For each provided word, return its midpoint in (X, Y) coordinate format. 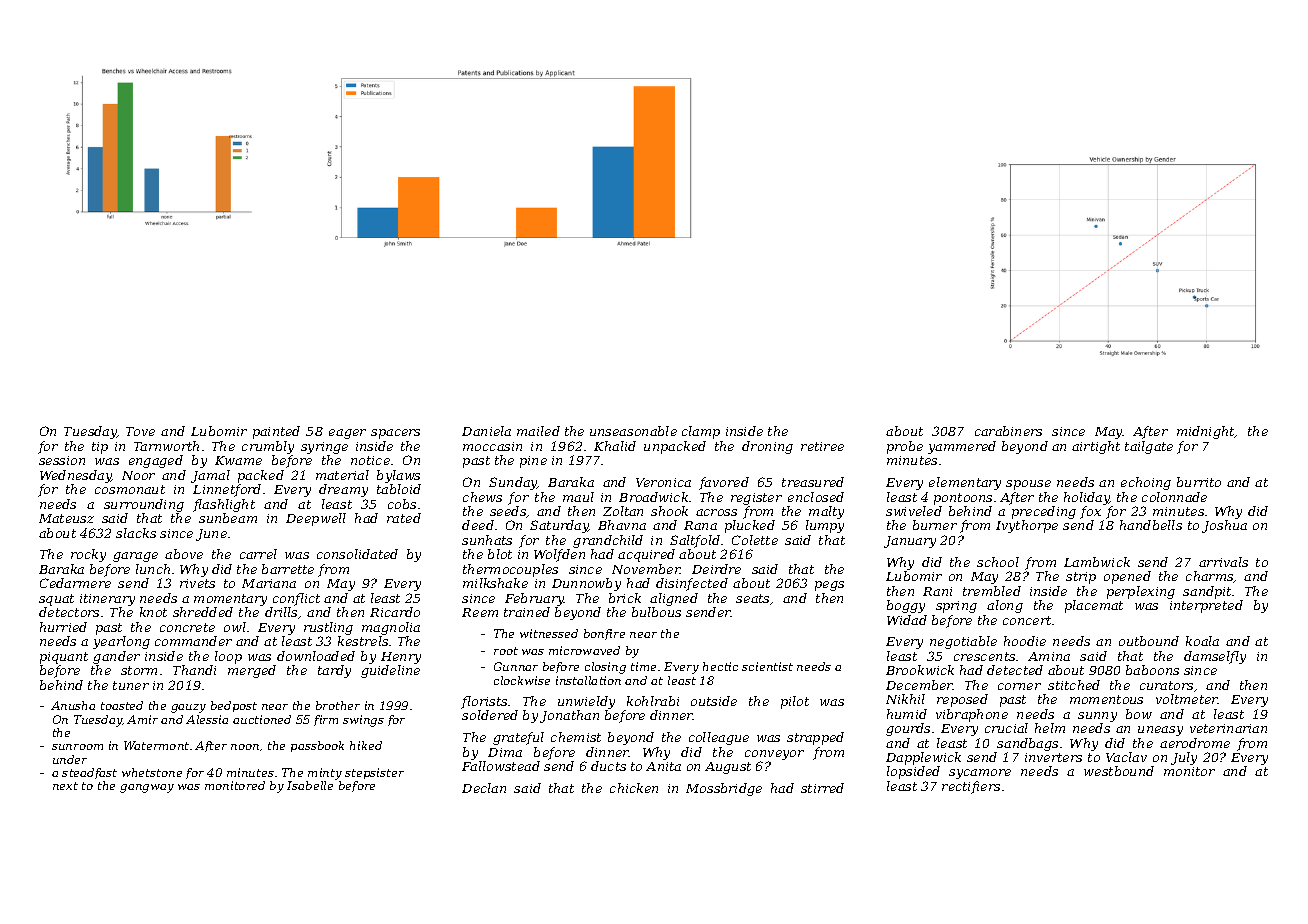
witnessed (549, 633)
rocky (88, 555)
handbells (1151, 525)
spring (956, 607)
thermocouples (510, 570)
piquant (64, 658)
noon (245, 747)
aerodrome (1195, 743)
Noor (138, 475)
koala (1202, 641)
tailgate (1149, 447)
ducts (608, 766)
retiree (822, 446)
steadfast (89, 773)
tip (100, 448)
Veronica (663, 482)
